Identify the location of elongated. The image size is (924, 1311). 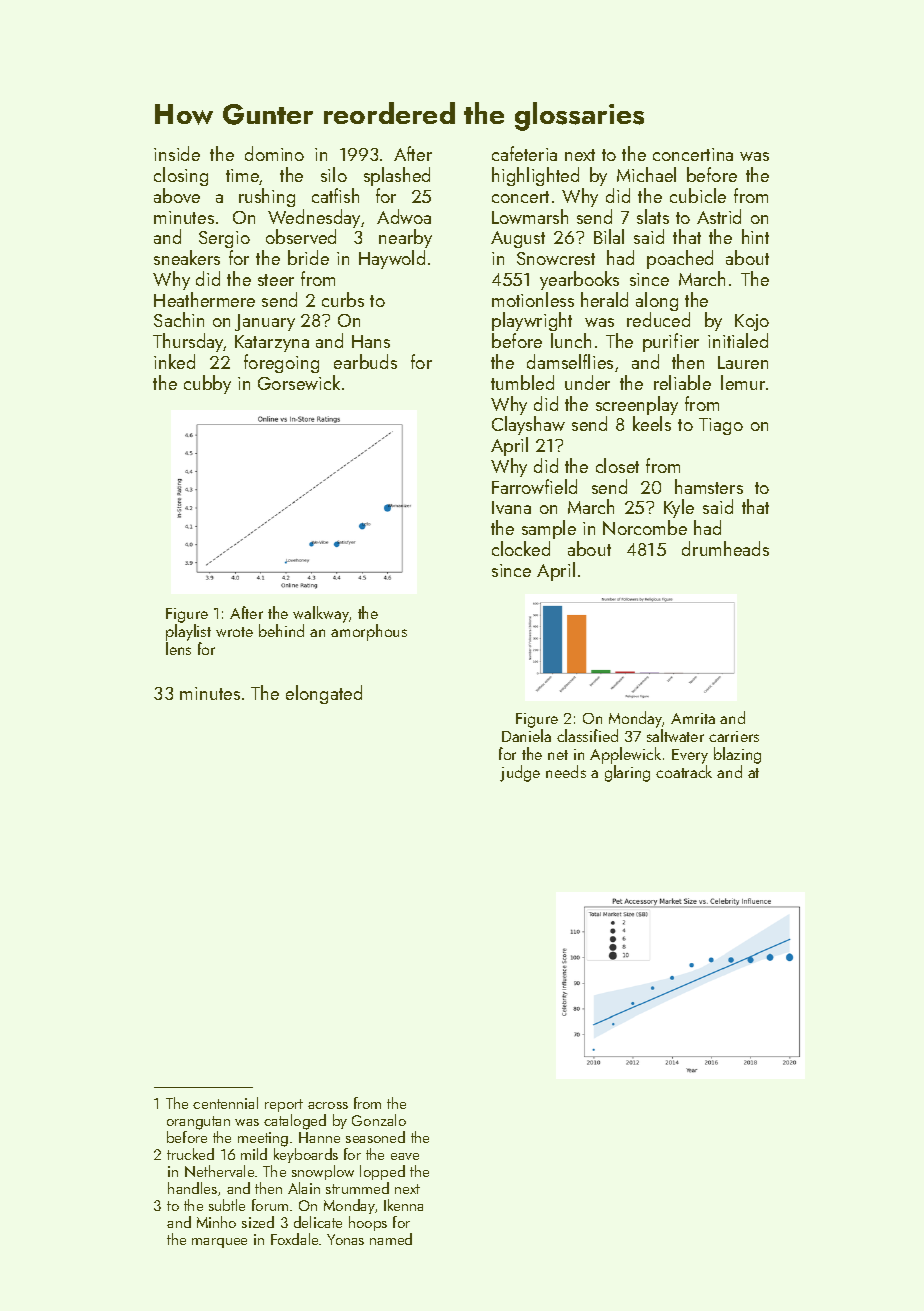
(324, 694).
